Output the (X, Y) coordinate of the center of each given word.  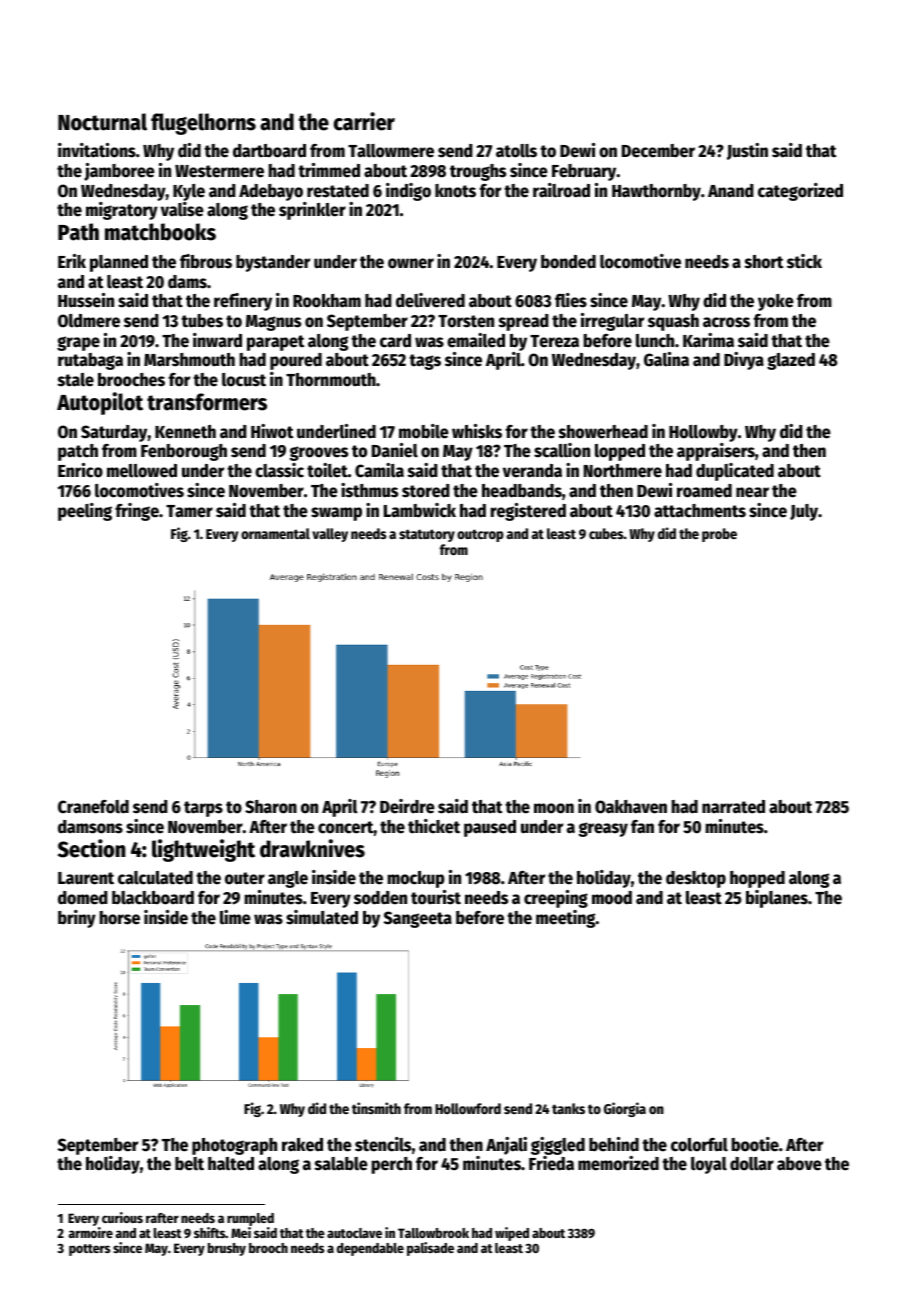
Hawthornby (656, 192)
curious (122, 1217)
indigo (408, 192)
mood (612, 898)
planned (119, 263)
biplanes (777, 899)
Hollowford (468, 1108)
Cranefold (93, 807)
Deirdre (407, 806)
